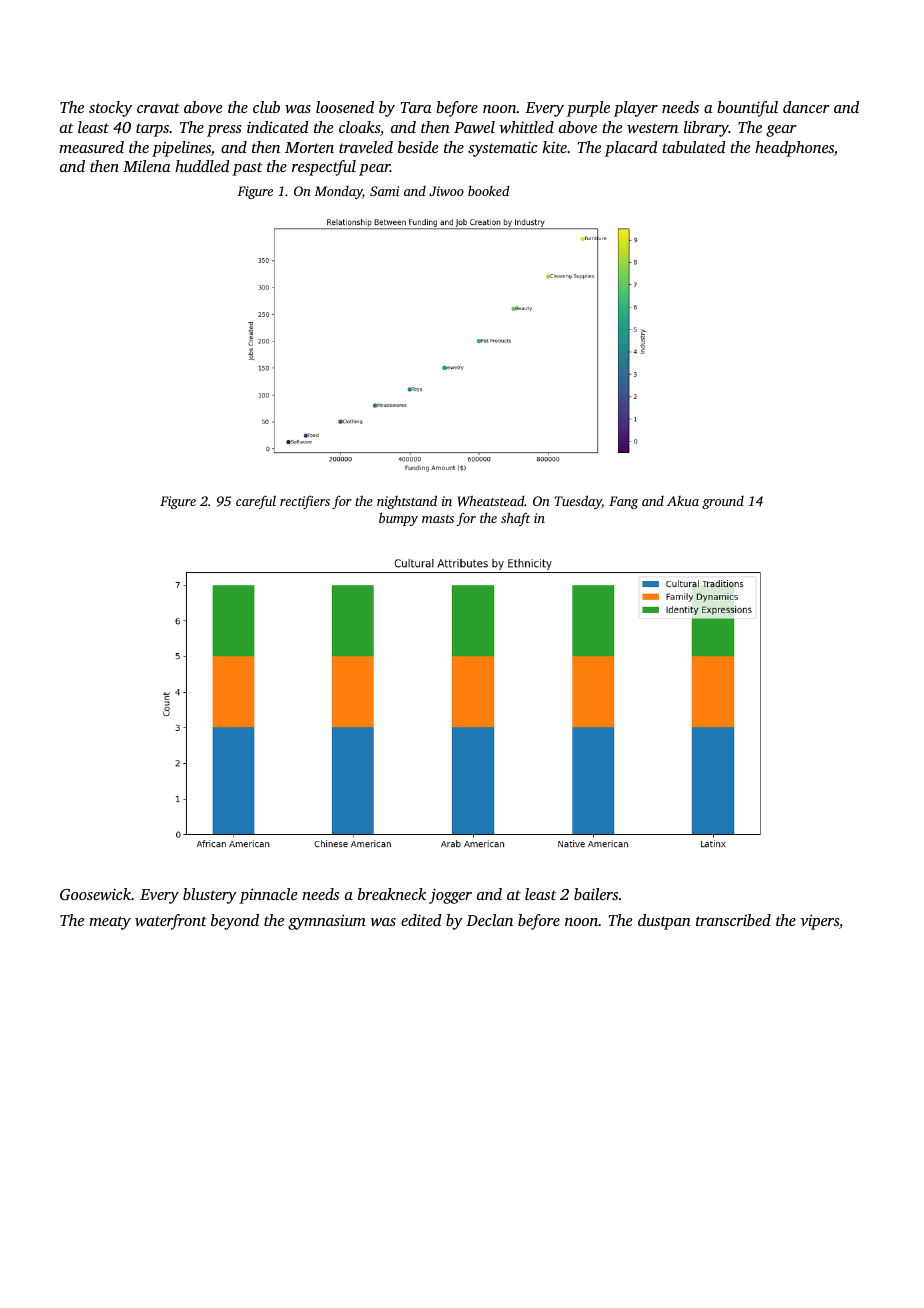 Image resolution: width=924 pixels, height=1308 pixels. What do you see at coordinates (384, 191) in the screenshot?
I see `Sami` at bounding box center [384, 191].
